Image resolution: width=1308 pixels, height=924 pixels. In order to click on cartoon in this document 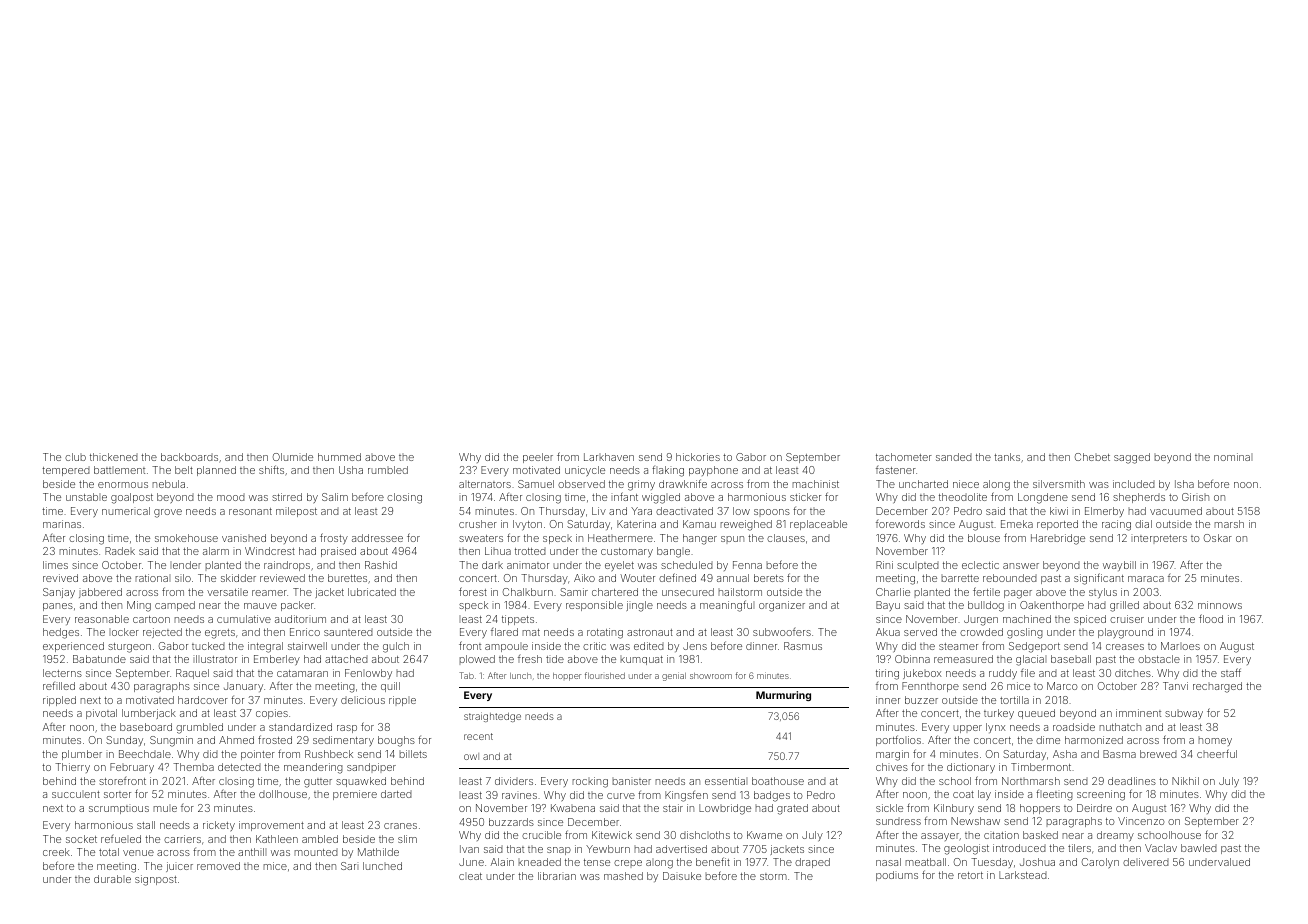, I will do `click(151, 619)`.
